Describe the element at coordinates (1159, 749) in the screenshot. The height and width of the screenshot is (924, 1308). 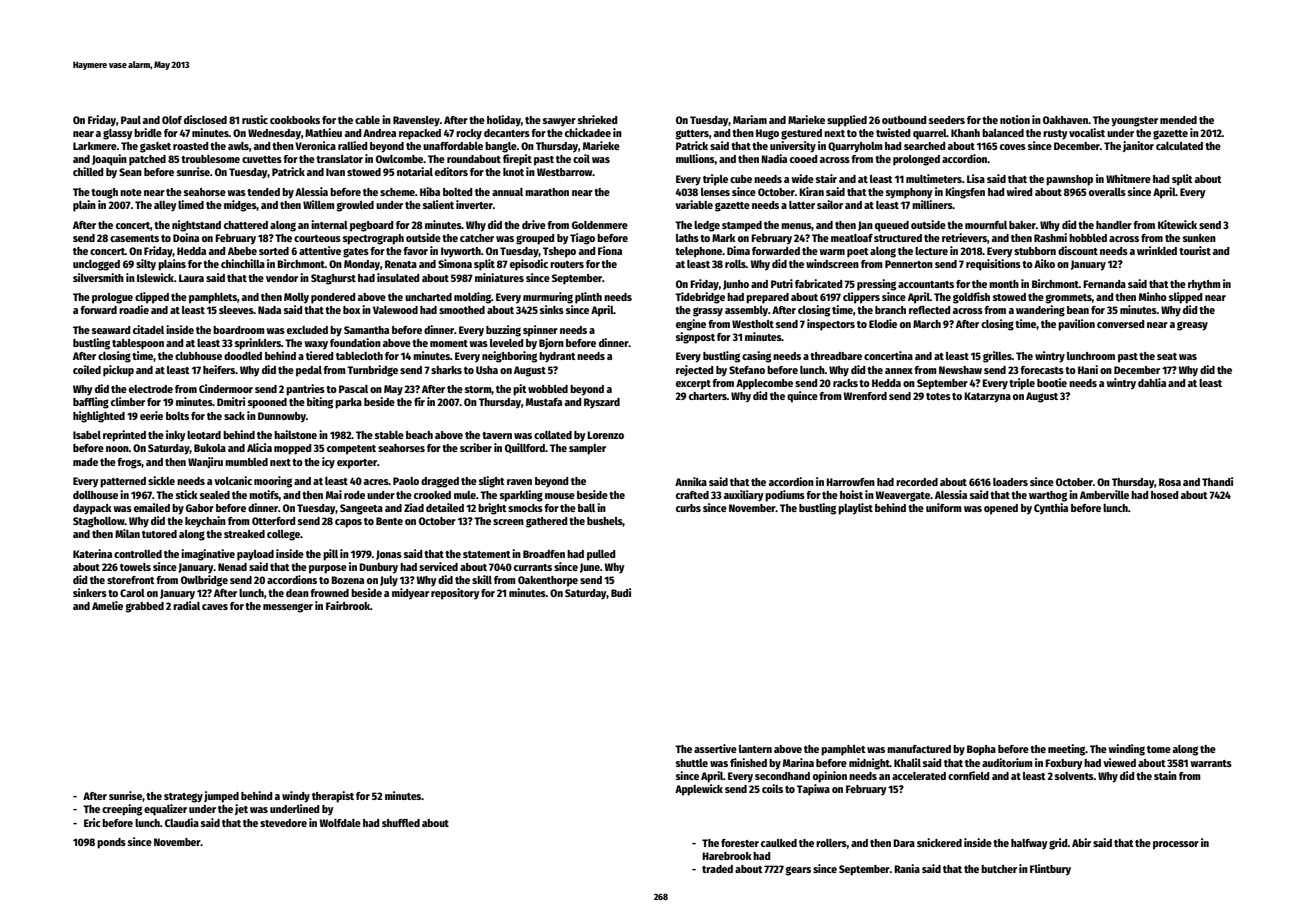
I see `tome` at that location.
